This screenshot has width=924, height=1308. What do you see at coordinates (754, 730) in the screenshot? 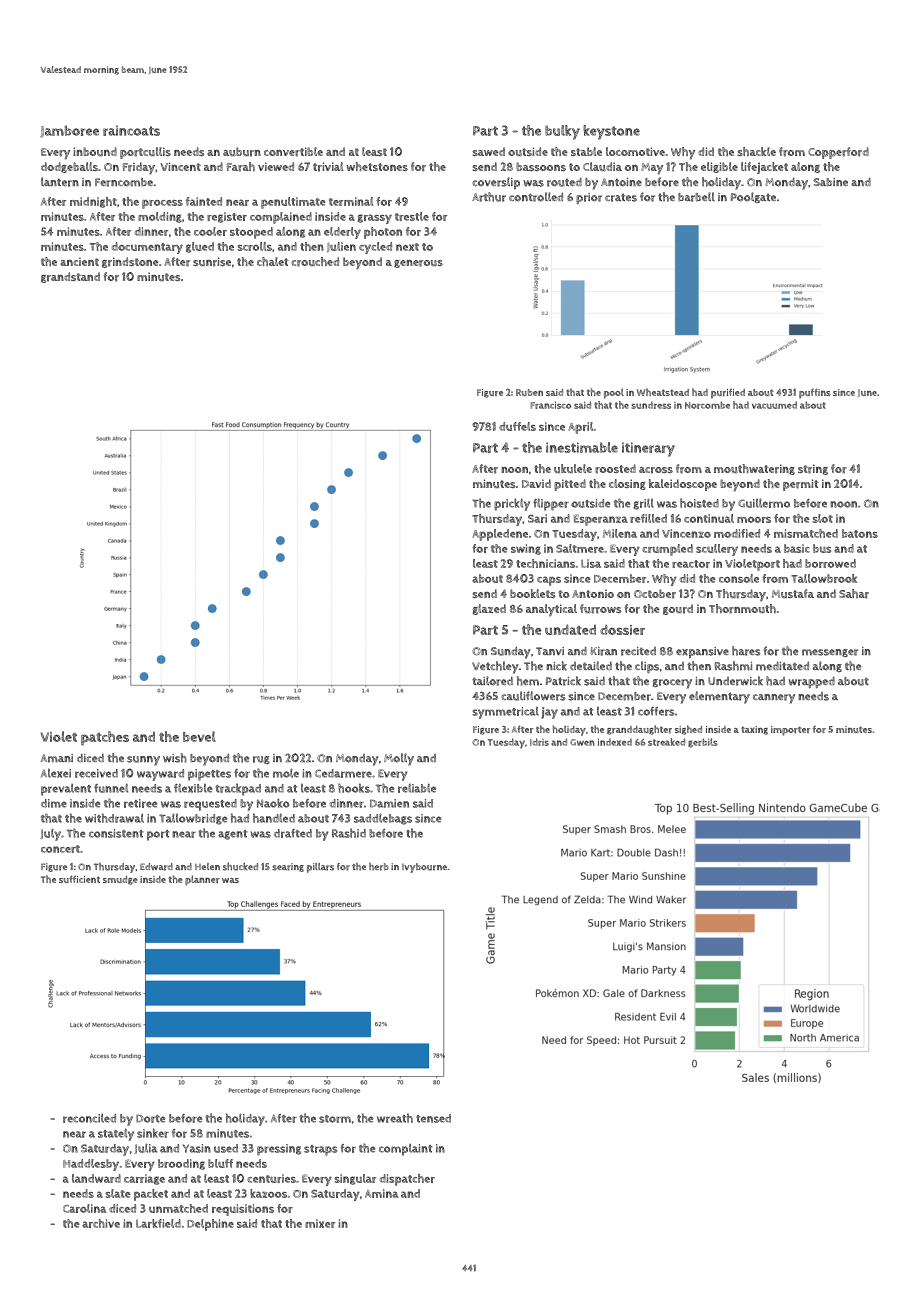
I see `taxing` at bounding box center [754, 730].
